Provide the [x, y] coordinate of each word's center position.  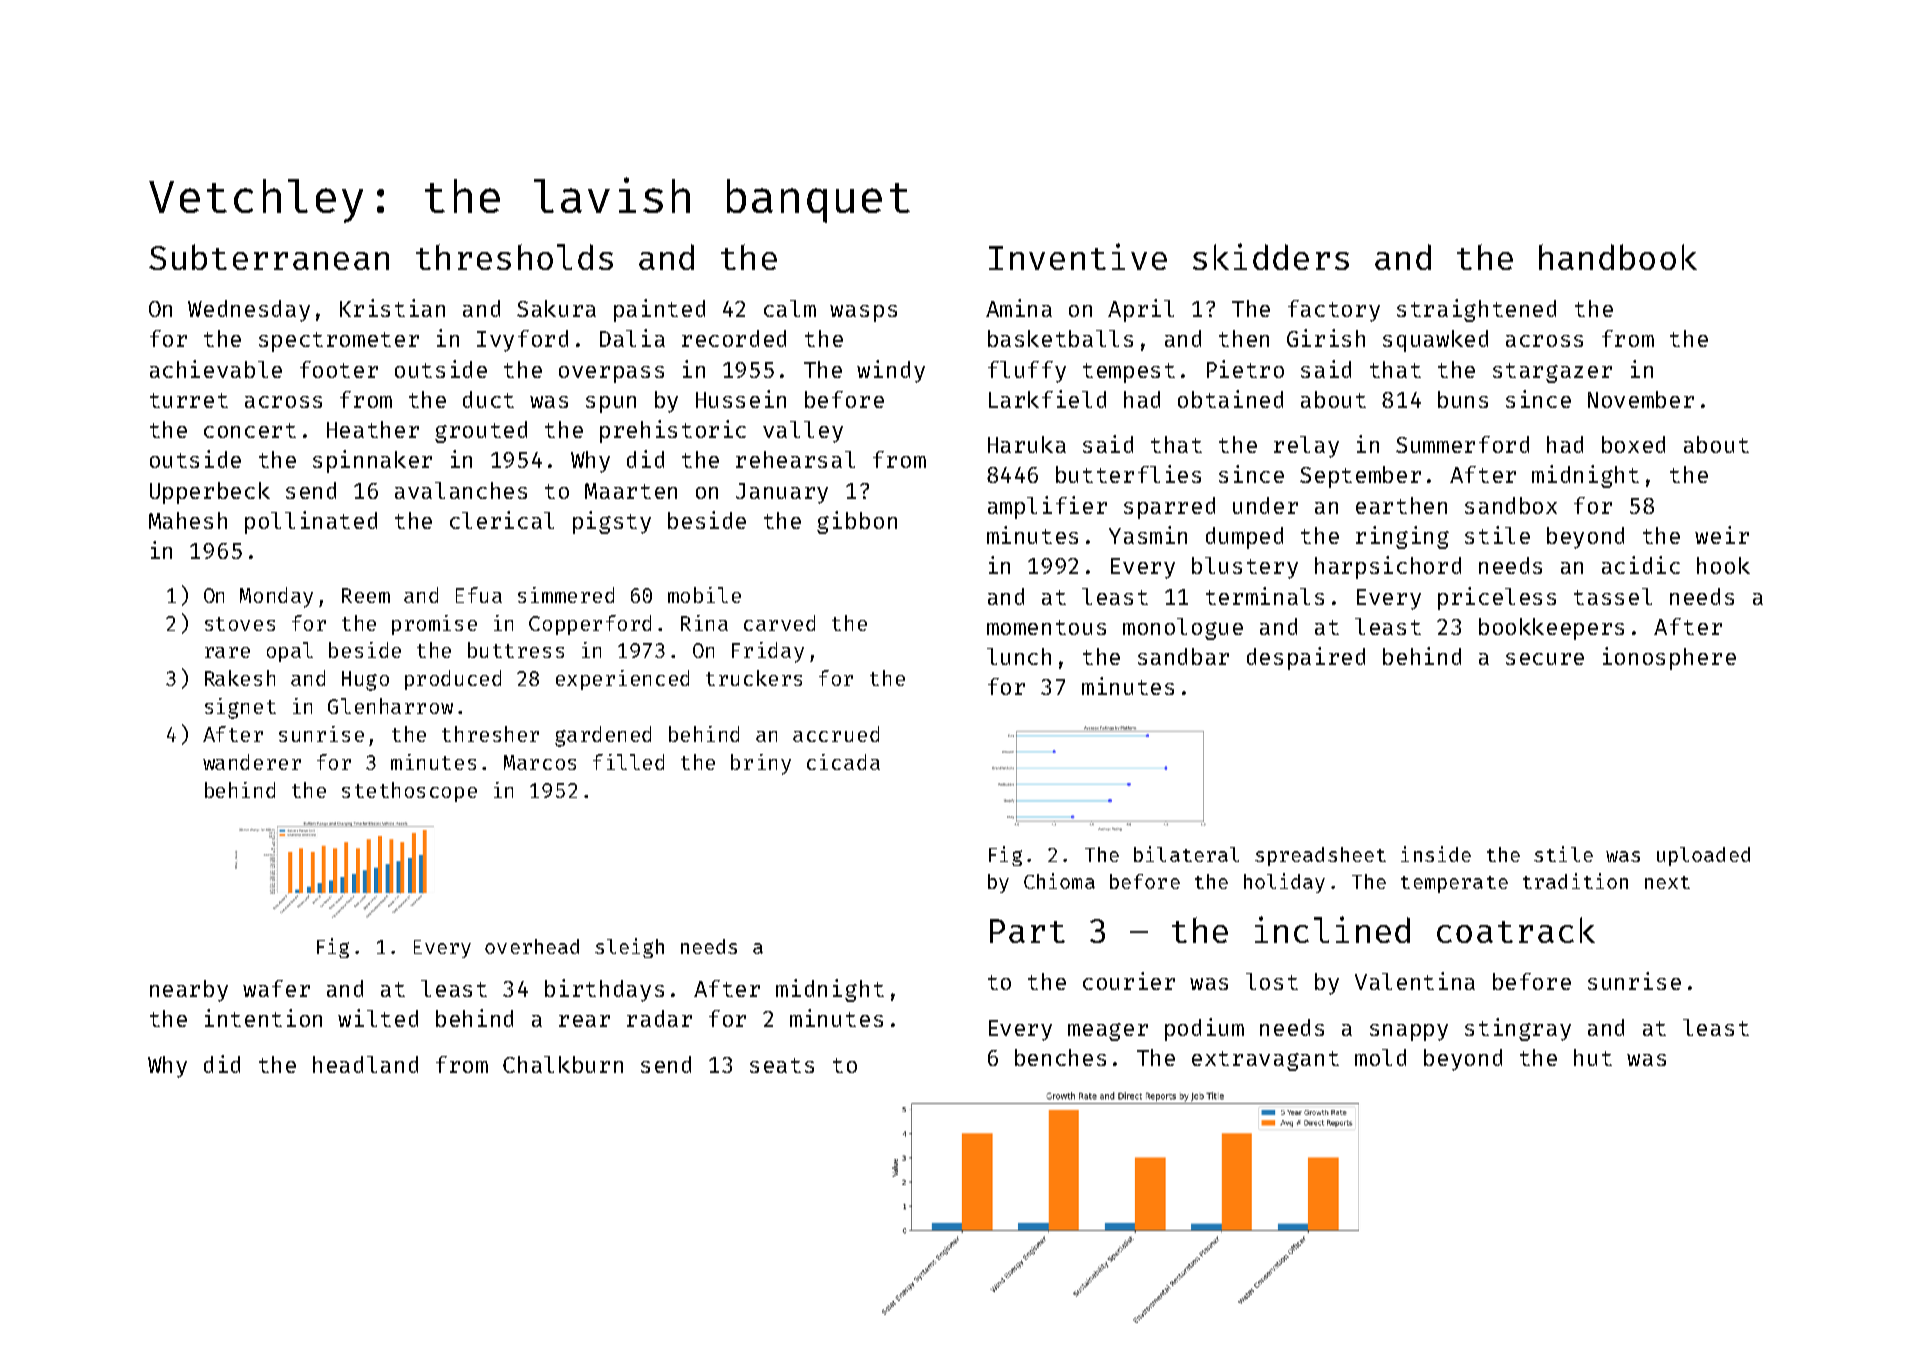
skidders [1271, 256]
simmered [566, 595]
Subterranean [269, 257]
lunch [1019, 656]
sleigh [629, 948]
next [1667, 882]
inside [1436, 854]
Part [1027, 931]
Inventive [1078, 256]
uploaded [1703, 856]
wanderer [252, 762]
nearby [189, 991]
